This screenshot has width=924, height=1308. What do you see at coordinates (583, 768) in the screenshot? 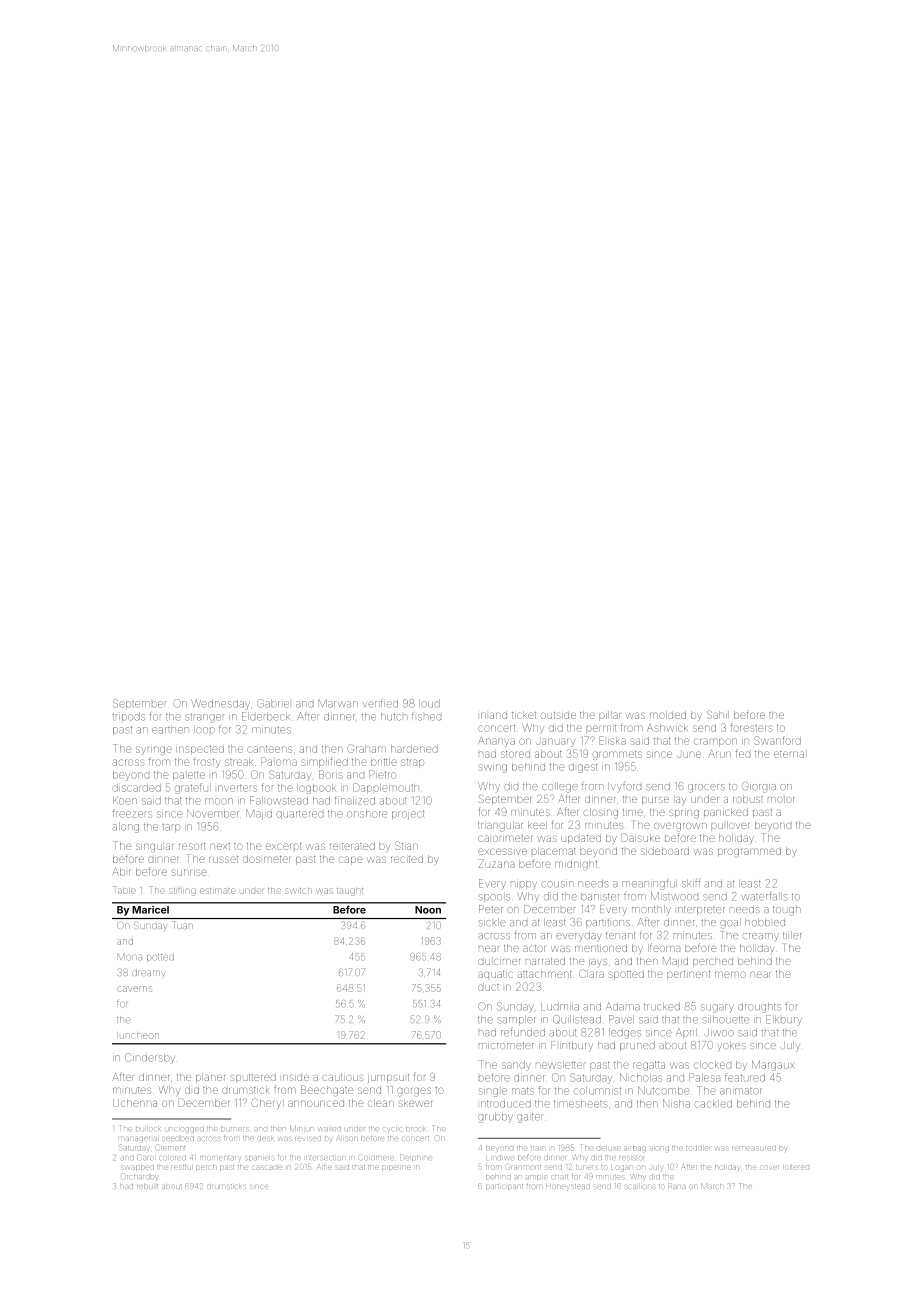
I see `digest` at bounding box center [583, 768].
